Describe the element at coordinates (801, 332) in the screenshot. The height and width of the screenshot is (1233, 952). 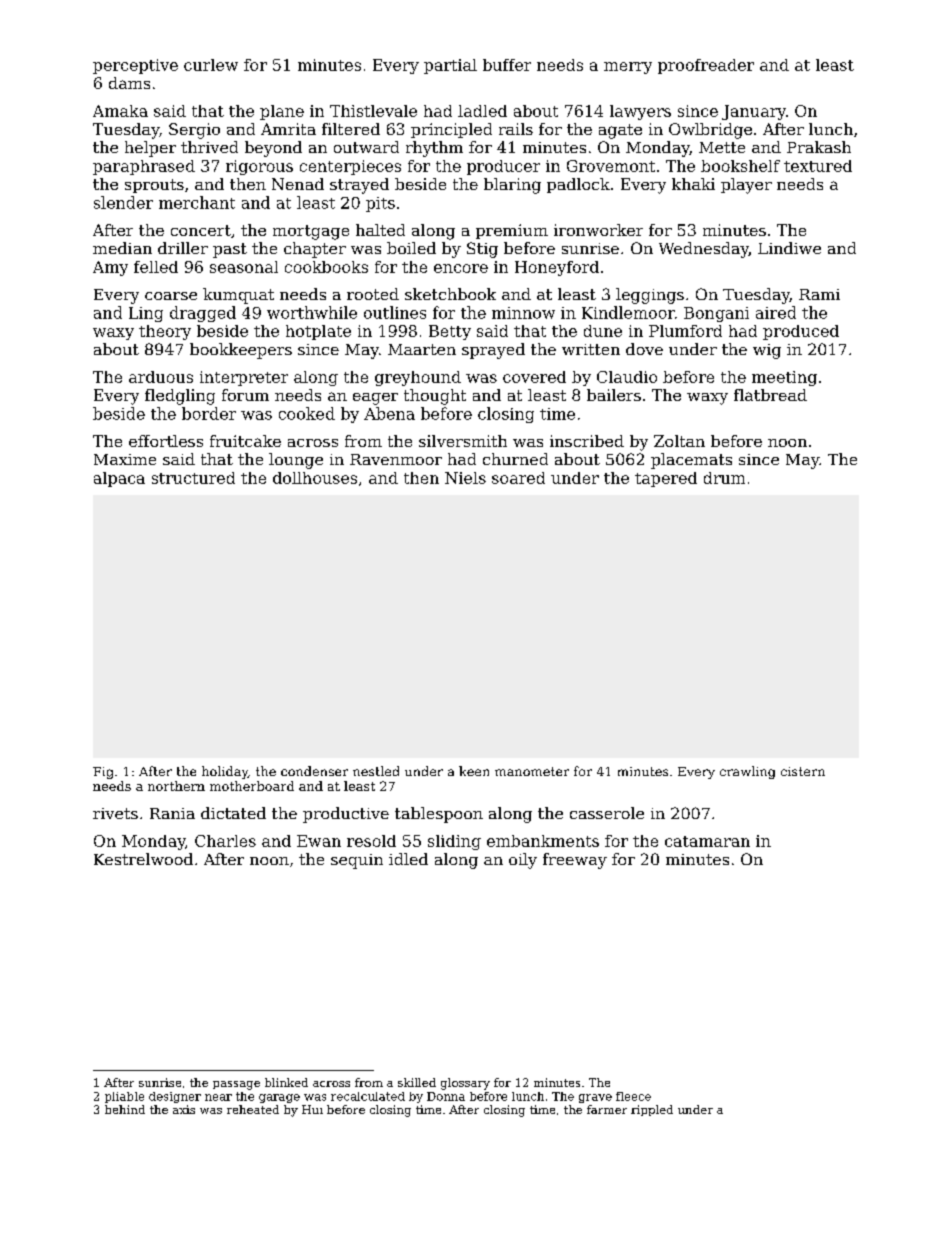
I see `produced` at that location.
